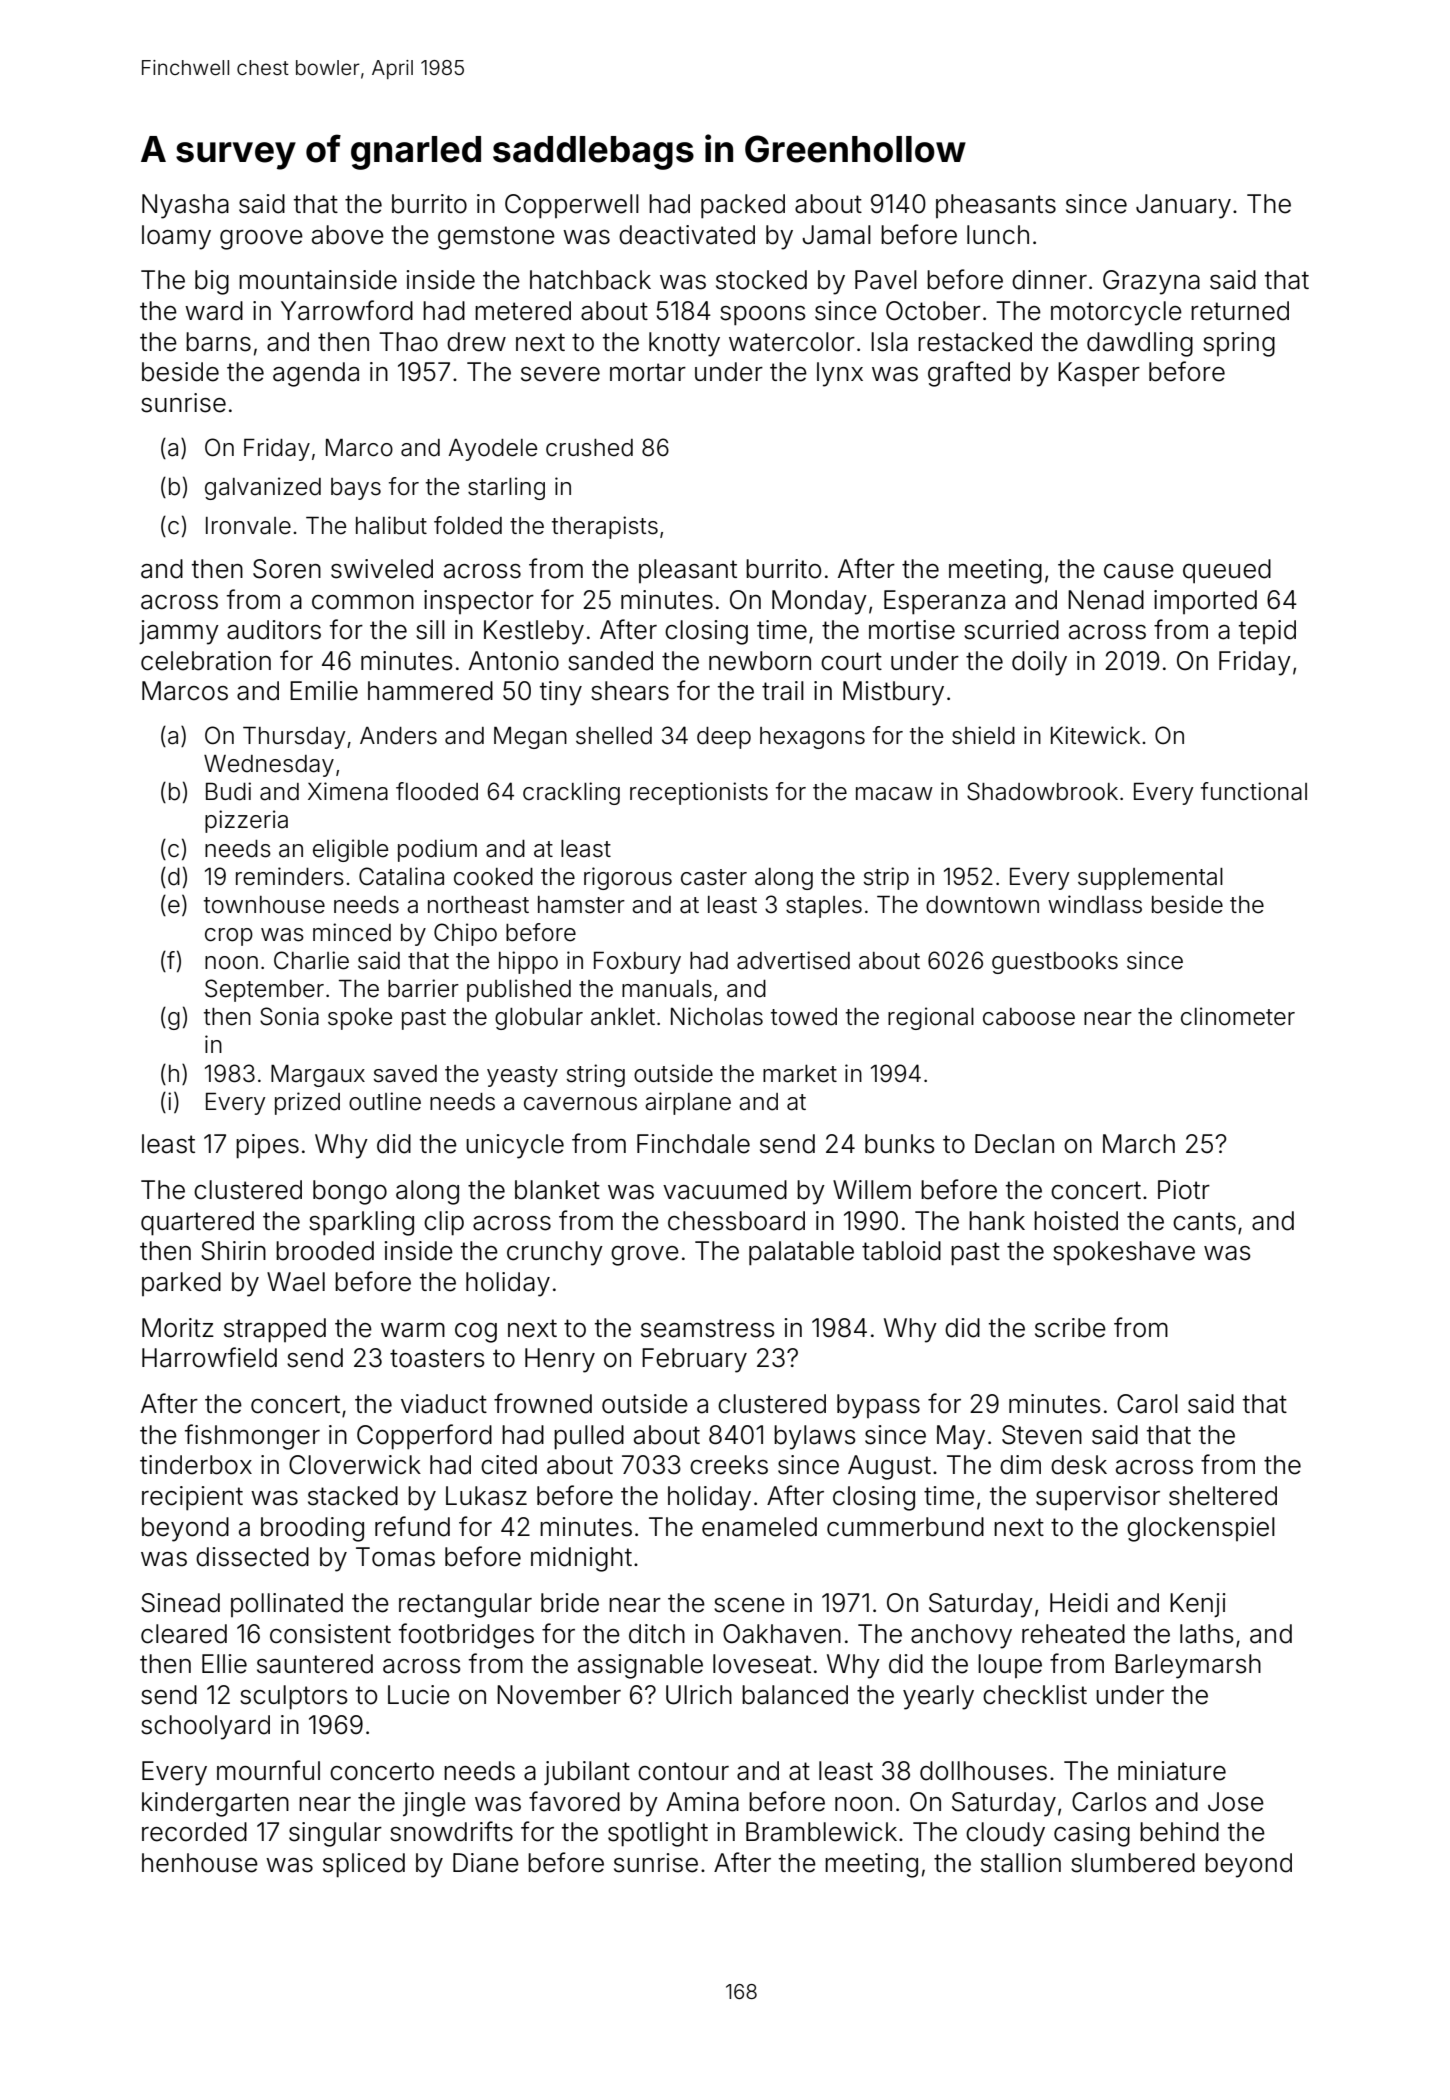 The height and width of the screenshot is (2100, 1450). What do you see at coordinates (687, 235) in the screenshot?
I see `deactivated` at bounding box center [687, 235].
